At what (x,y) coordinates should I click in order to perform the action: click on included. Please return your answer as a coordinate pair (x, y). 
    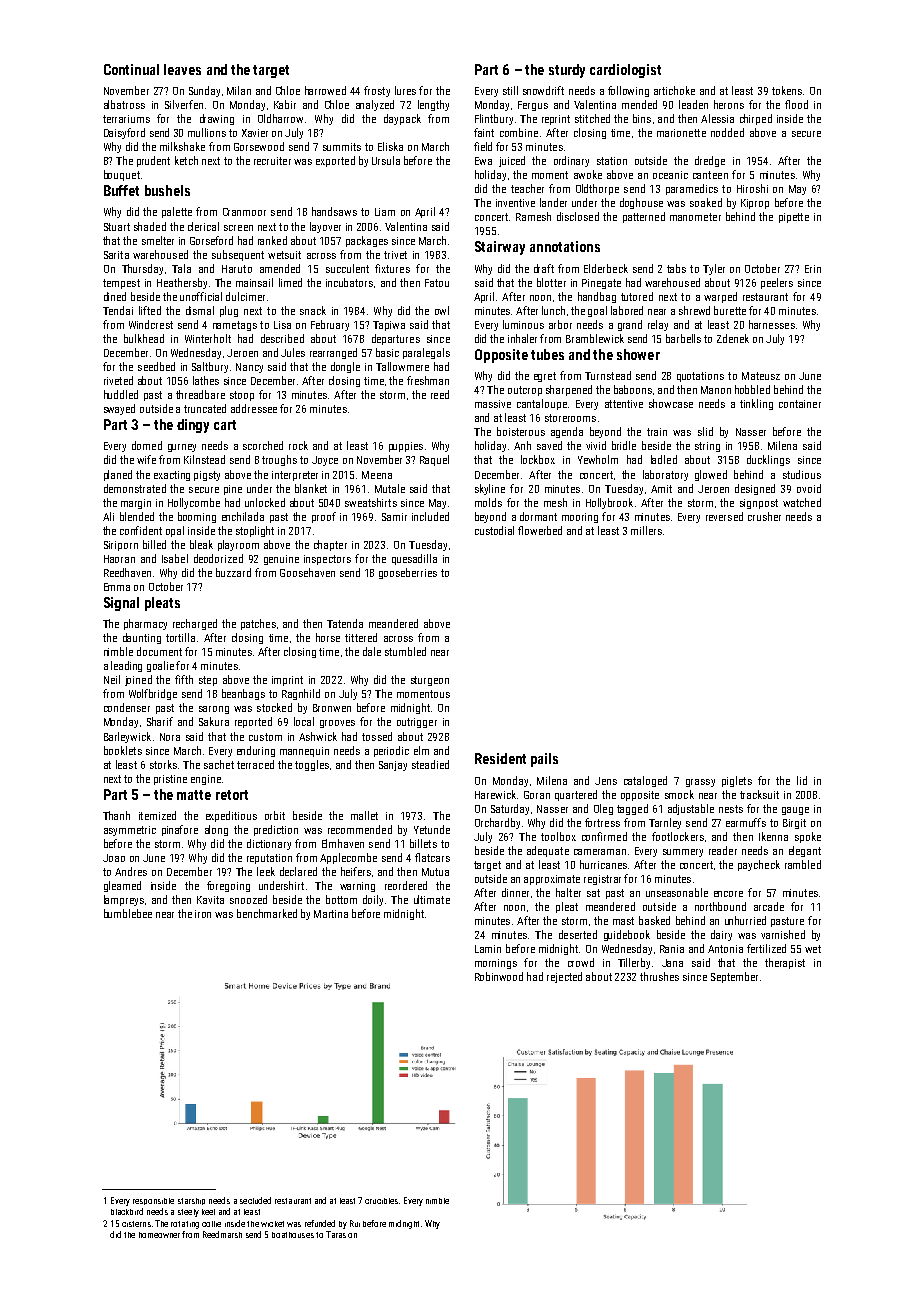
    Looking at the image, I should click on (430, 516).
